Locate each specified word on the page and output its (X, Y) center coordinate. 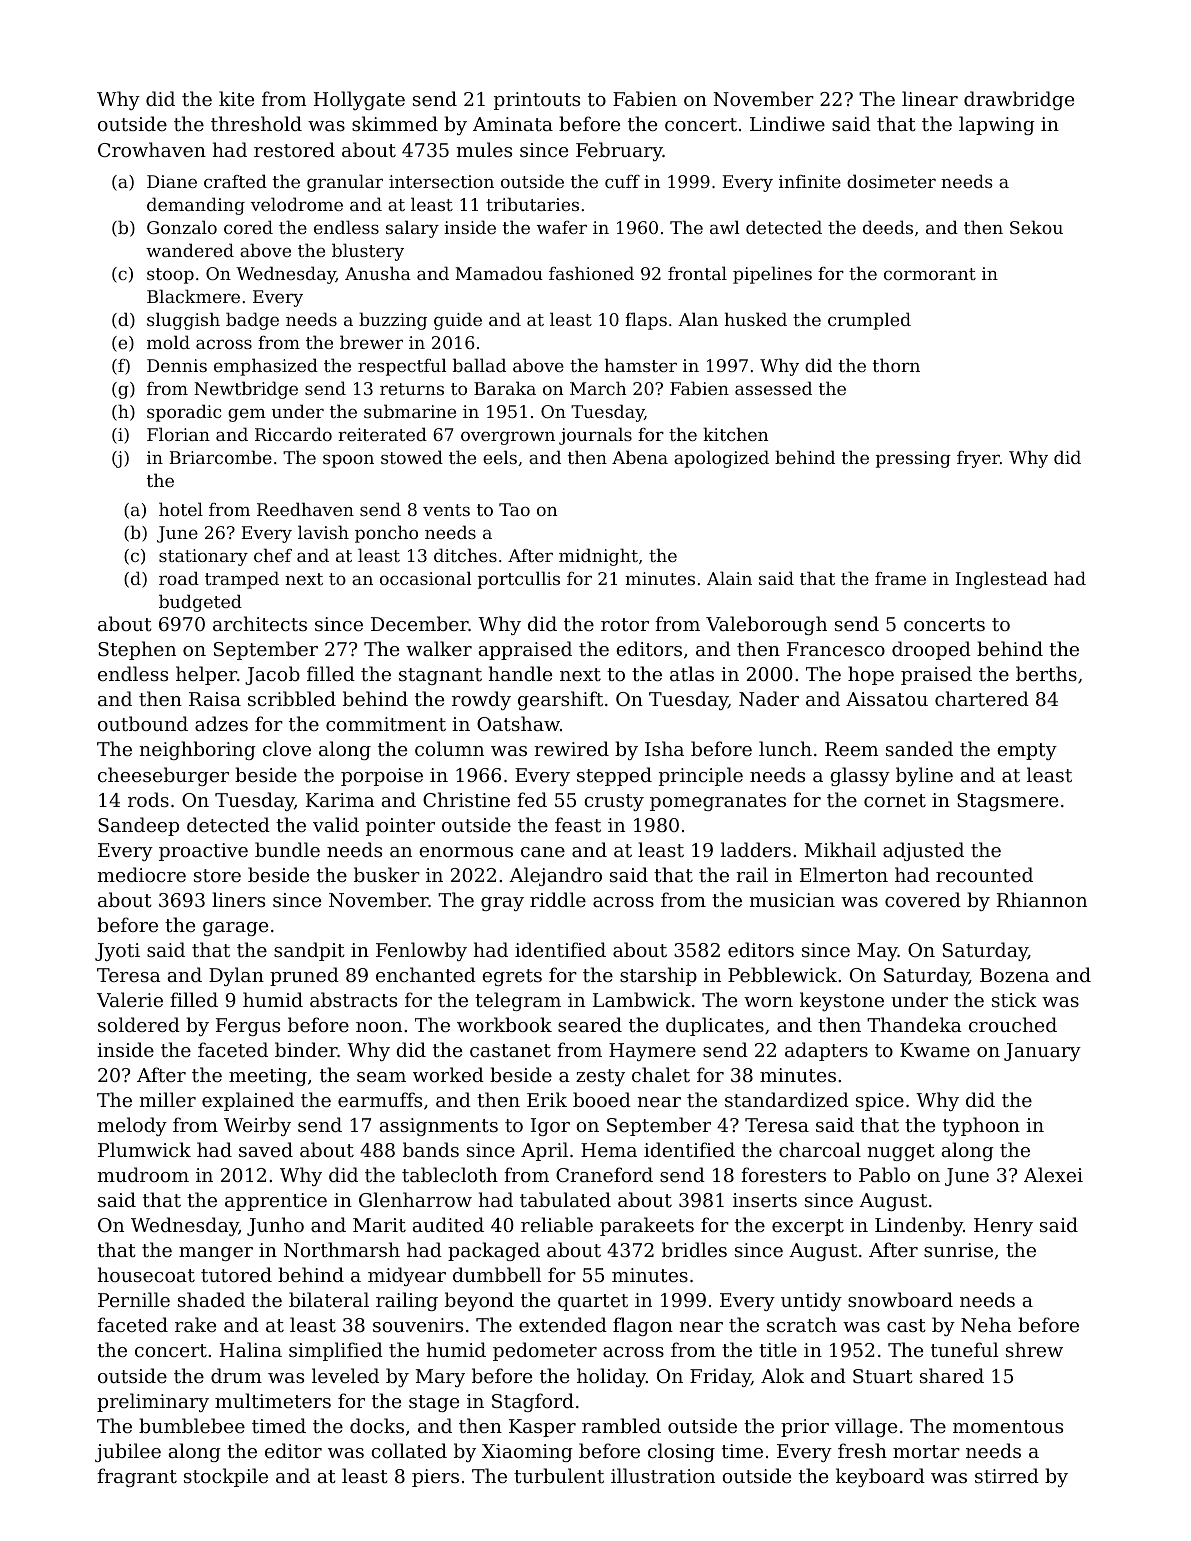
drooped (931, 650)
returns (412, 389)
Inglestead (1001, 580)
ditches (465, 555)
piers (435, 1478)
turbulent (559, 1475)
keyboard (880, 1477)
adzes (221, 723)
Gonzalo (182, 227)
